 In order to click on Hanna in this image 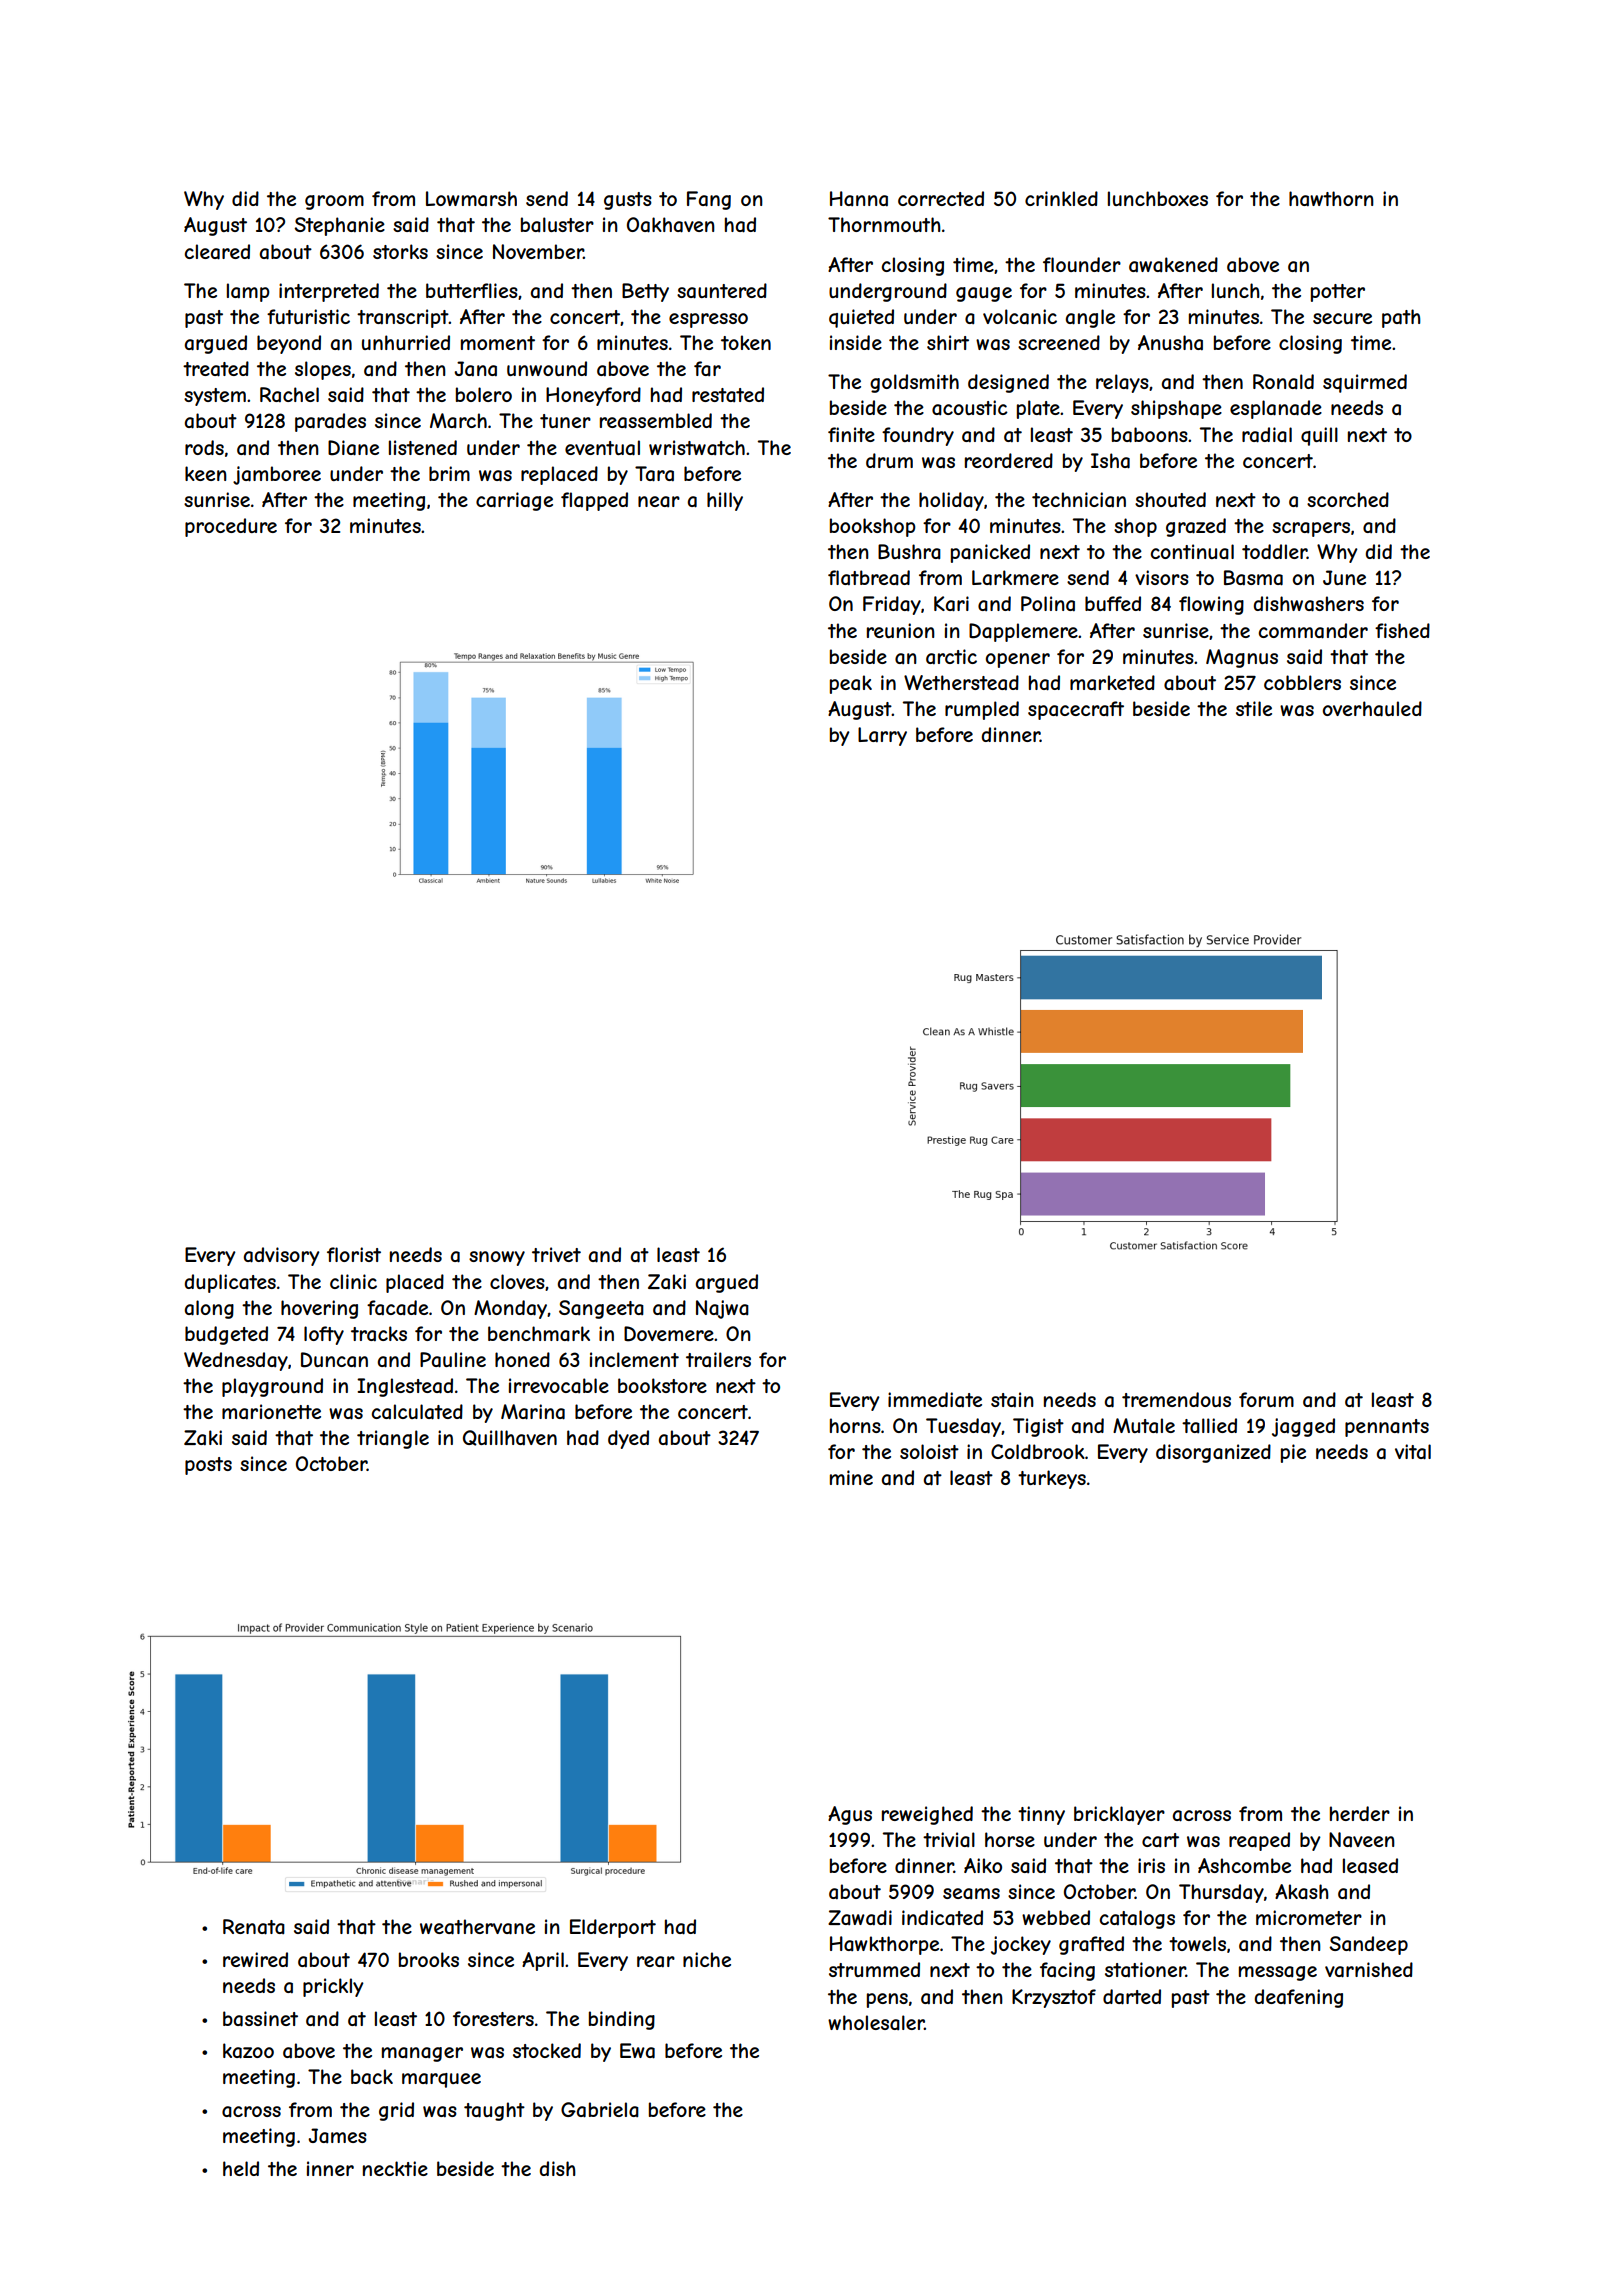, I will do `click(859, 199)`.
